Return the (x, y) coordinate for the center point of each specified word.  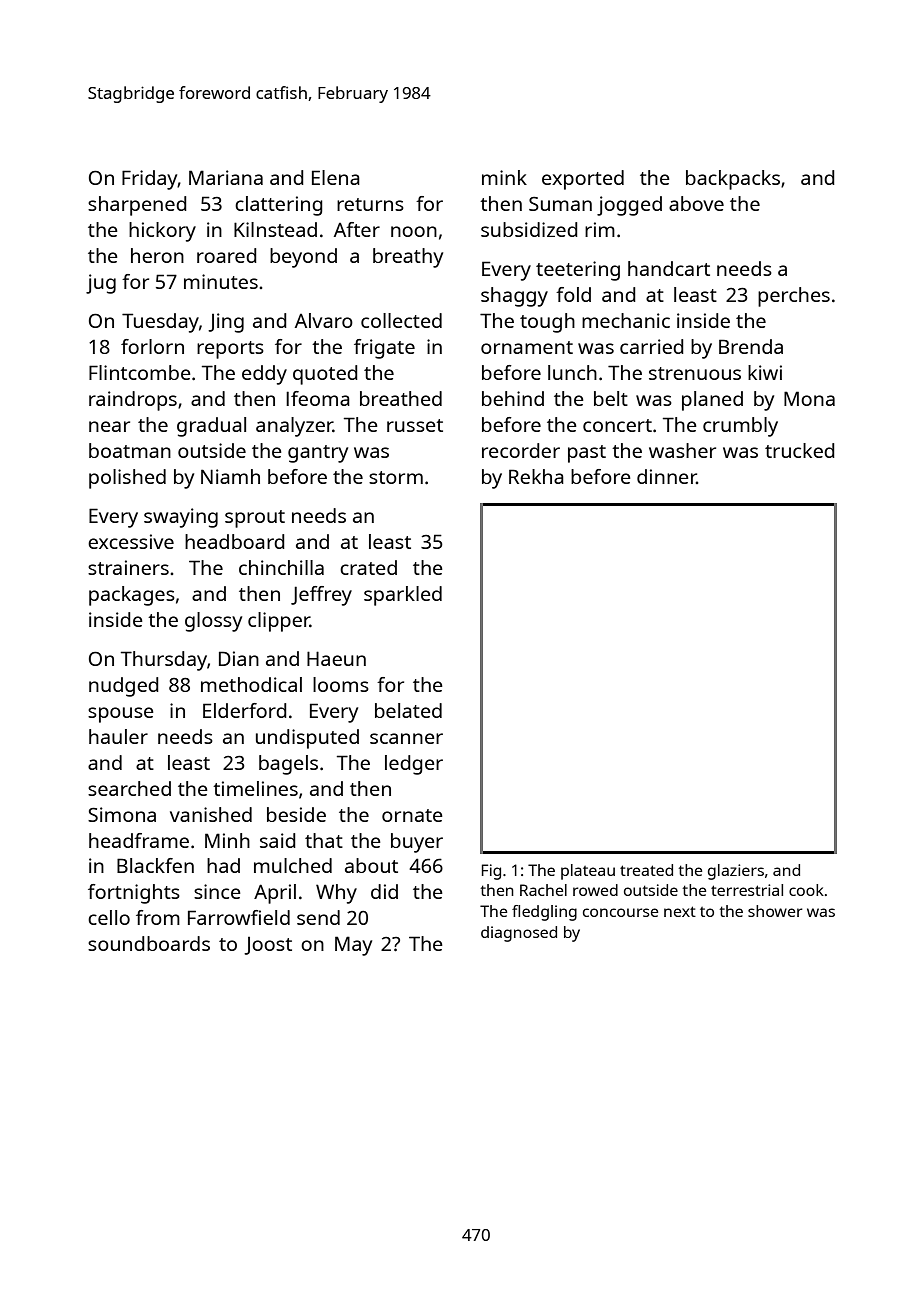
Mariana (226, 177)
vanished (211, 814)
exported (583, 180)
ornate (412, 815)
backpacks (733, 180)
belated (408, 710)
